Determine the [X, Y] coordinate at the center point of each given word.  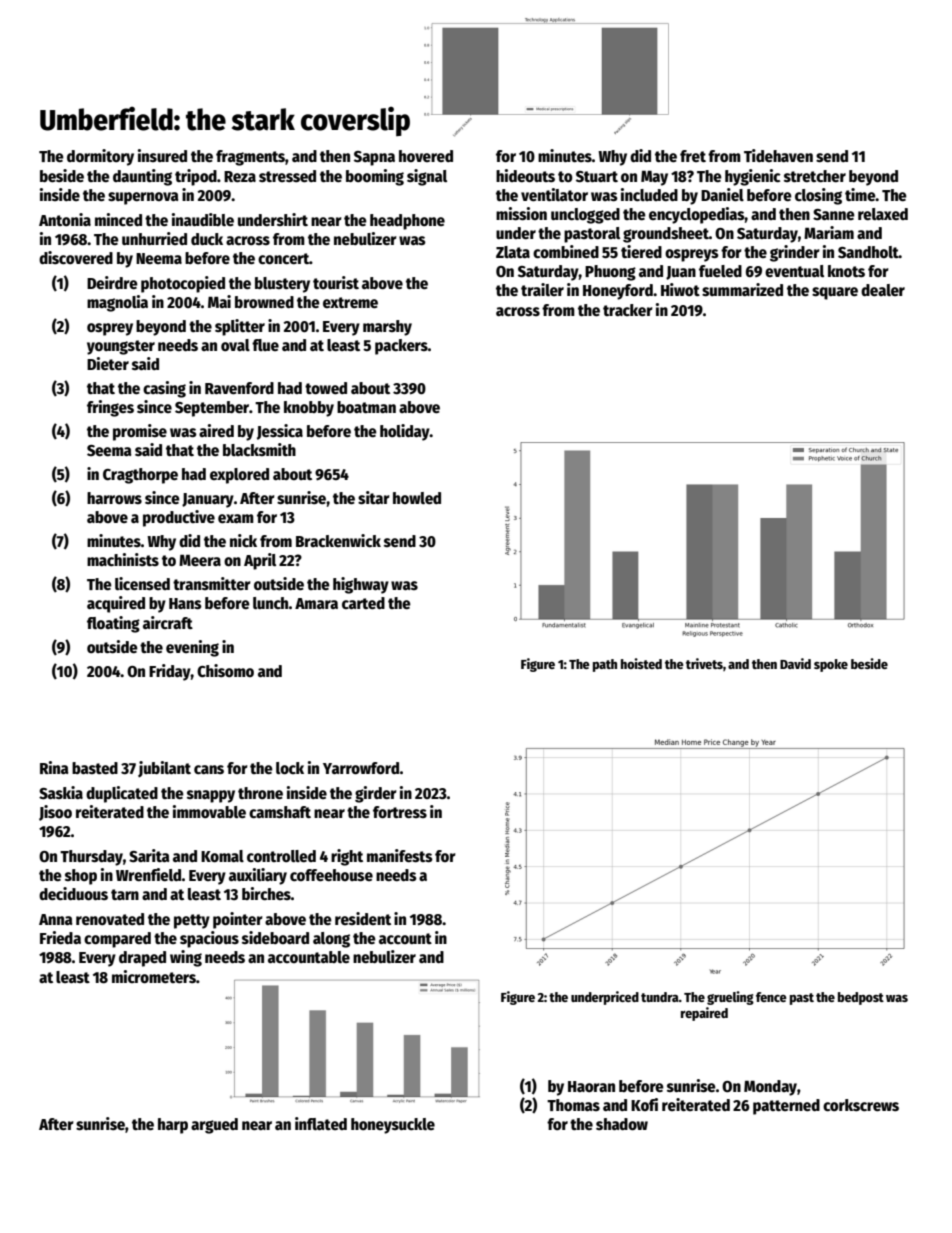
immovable [209, 812]
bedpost [861, 998]
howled [417, 498]
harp [173, 1126]
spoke [831, 665]
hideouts [525, 175]
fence [771, 997]
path [605, 665]
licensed [142, 584]
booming [375, 177]
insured [162, 156]
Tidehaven [778, 155]
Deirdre [112, 282]
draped [142, 959]
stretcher [815, 176]
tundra [660, 997]
